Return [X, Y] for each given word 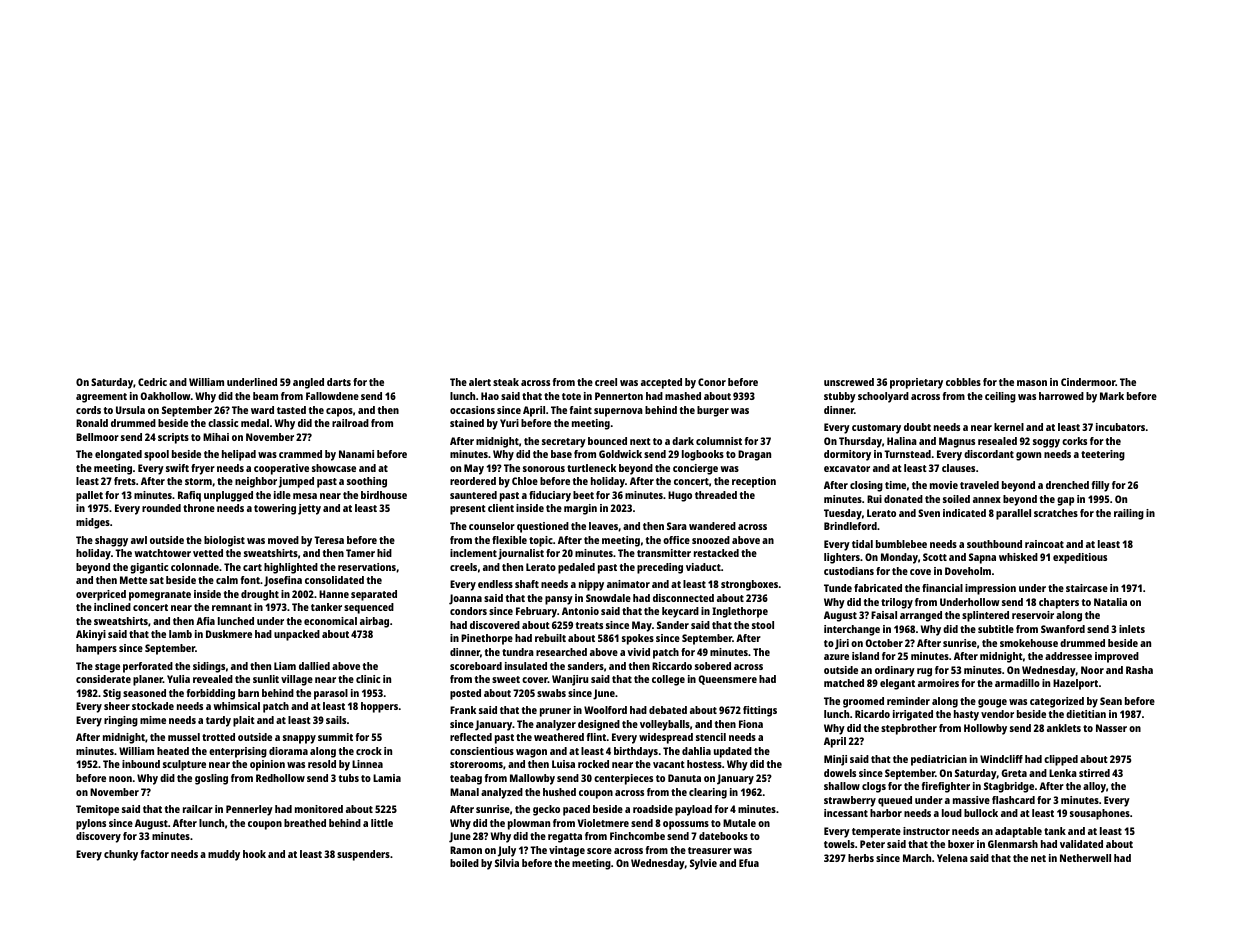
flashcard [1013, 800]
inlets [1132, 629]
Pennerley [249, 810]
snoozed [711, 540]
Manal [464, 792]
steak [506, 382]
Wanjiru [570, 680]
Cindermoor [1088, 382]
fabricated [878, 588]
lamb [180, 634]
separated [374, 595]
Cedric [152, 382]
